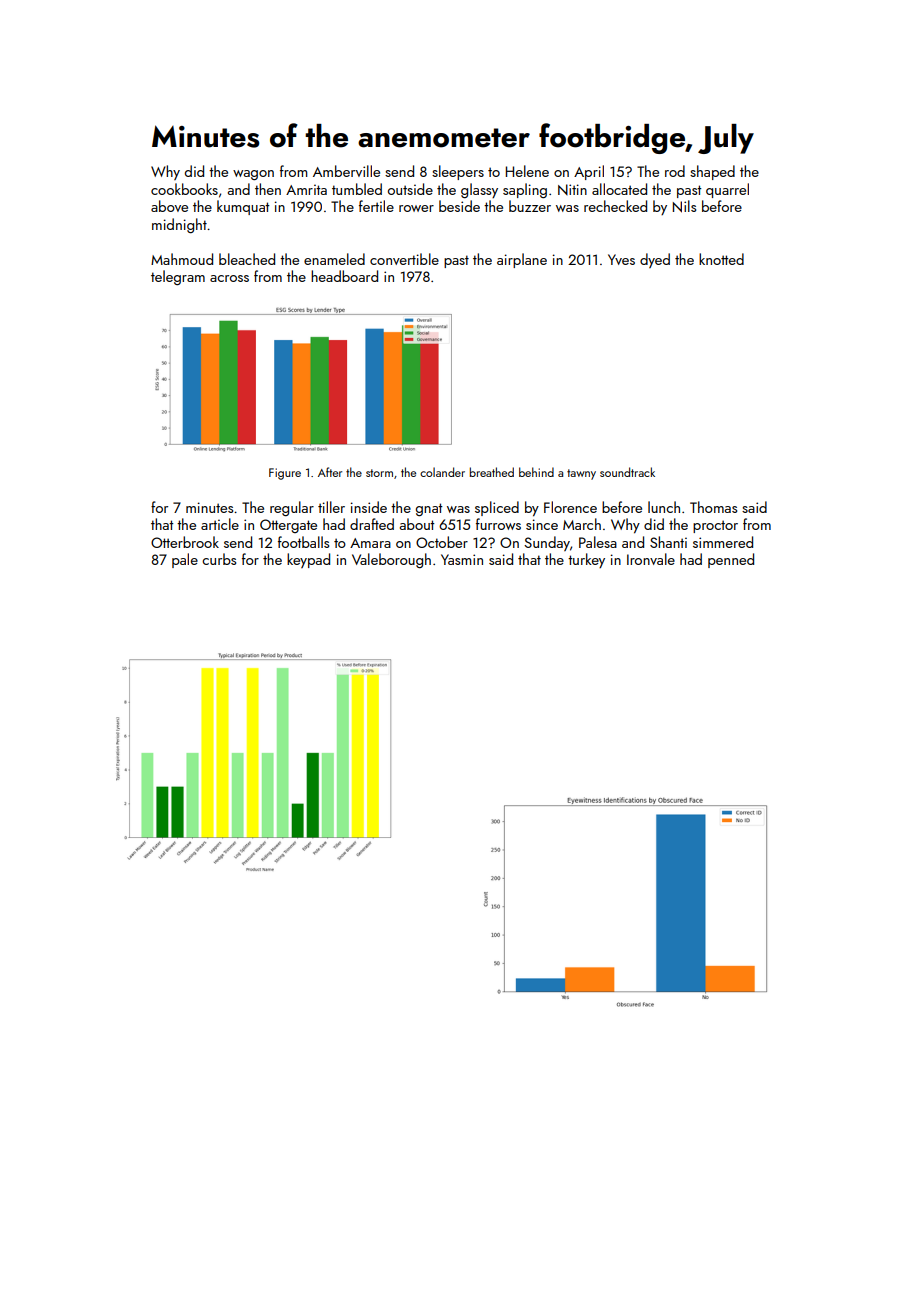 The width and height of the image is (924, 1311). I want to click on turkey, so click(586, 560).
